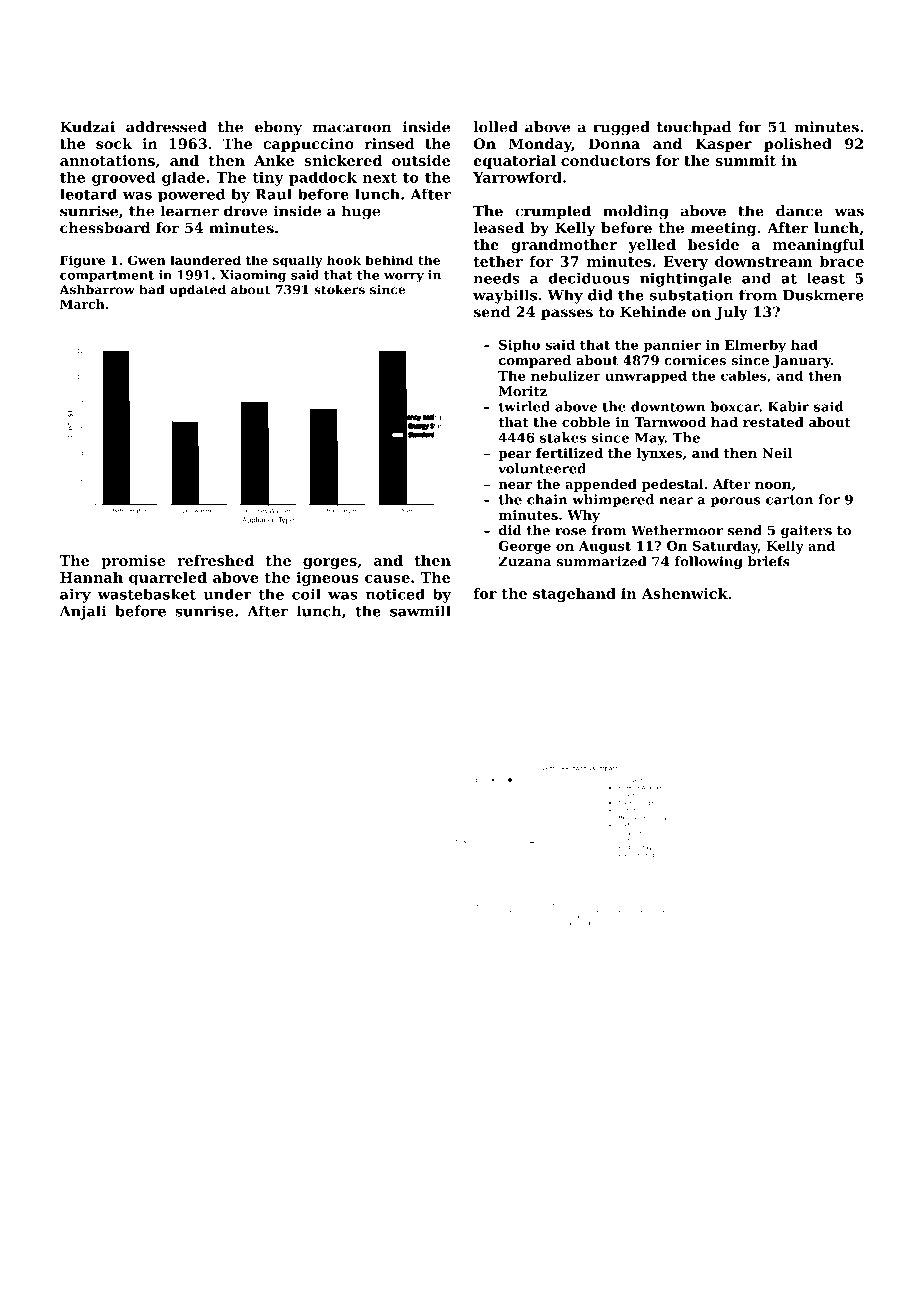  I want to click on Elmerby, so click(755, 346).
